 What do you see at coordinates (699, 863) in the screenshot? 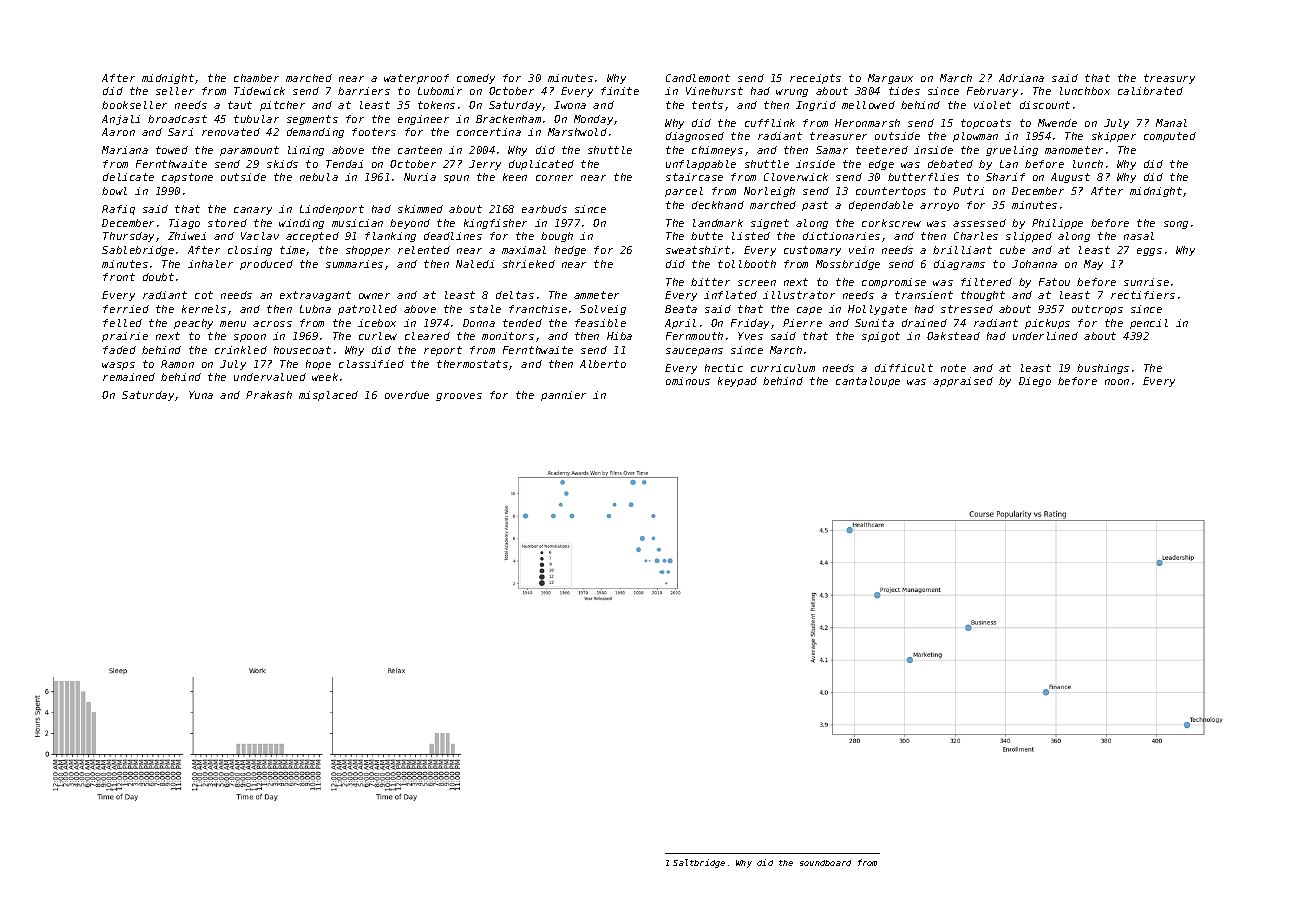
I see `Saltbridge` at bounding box center [699, 863].
